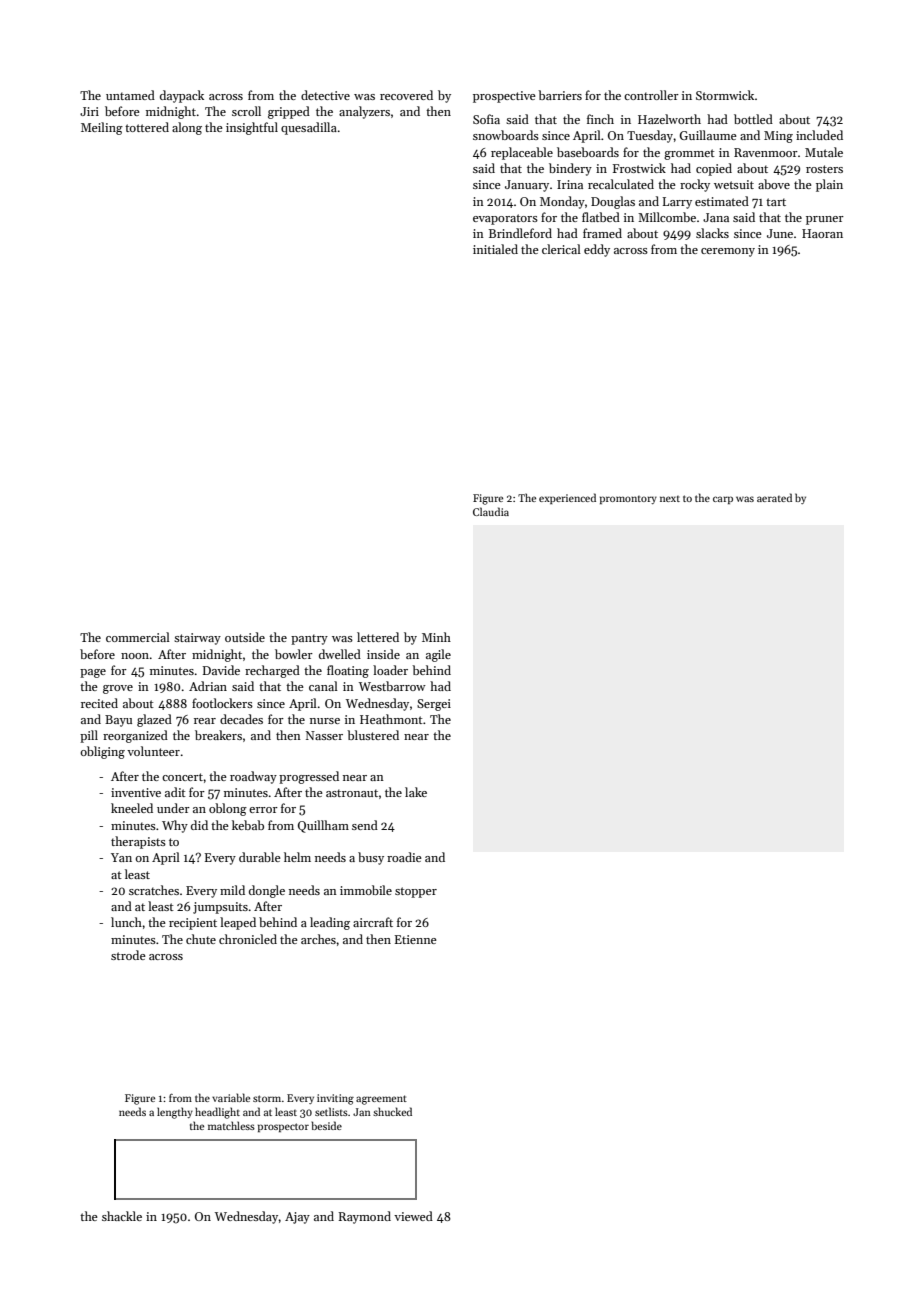 This page has width=924, height=1308. I want to click on commercial, so click(138, 637).
